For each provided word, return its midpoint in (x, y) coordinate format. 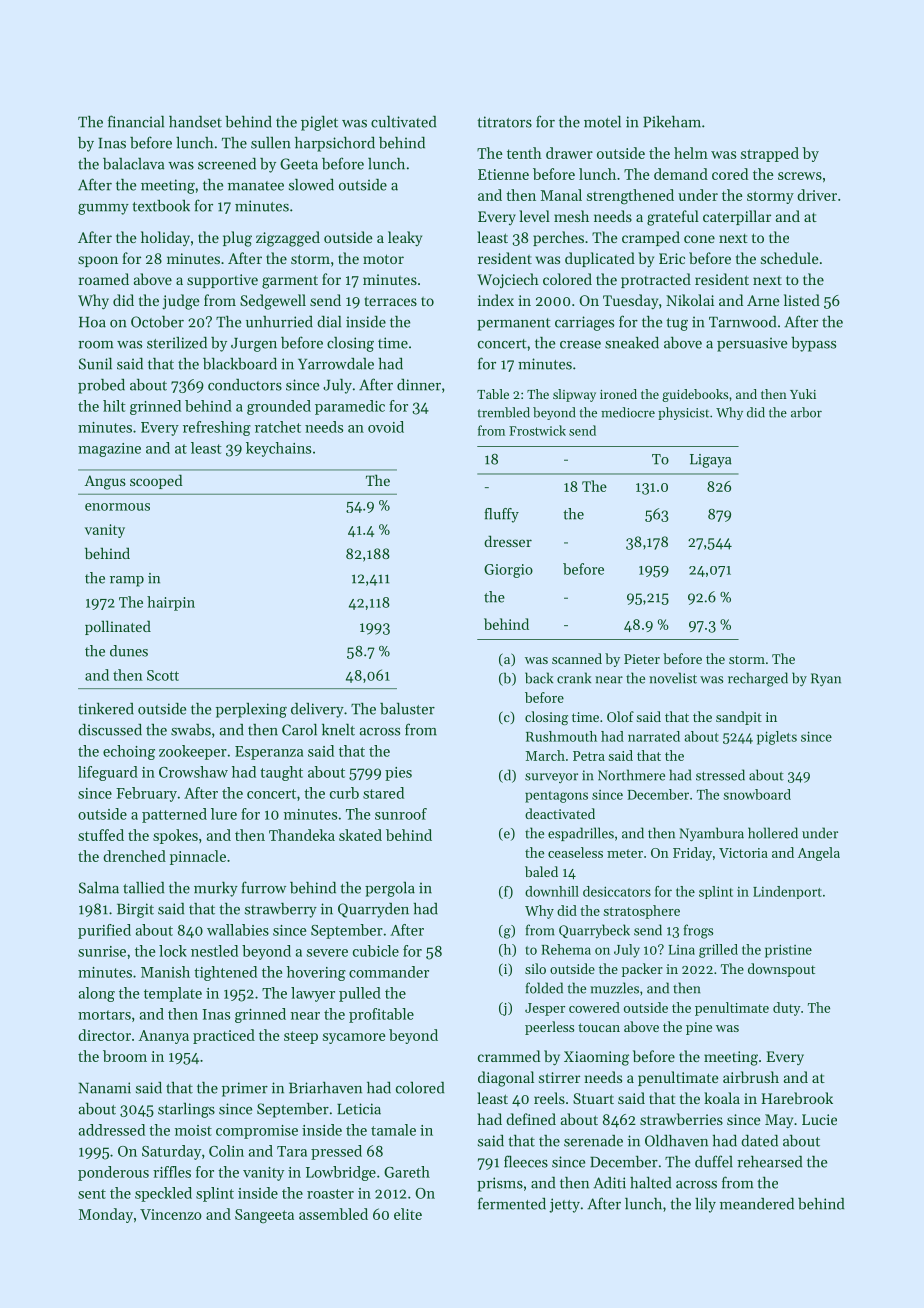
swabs (191, 730)
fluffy (501, 515)
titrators (504, 122)
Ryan (826, 680)
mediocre (628, 412)
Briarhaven (325, 1088)
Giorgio (508, 571)
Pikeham (672, 122)
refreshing (217, 428)
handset (195, 122)
